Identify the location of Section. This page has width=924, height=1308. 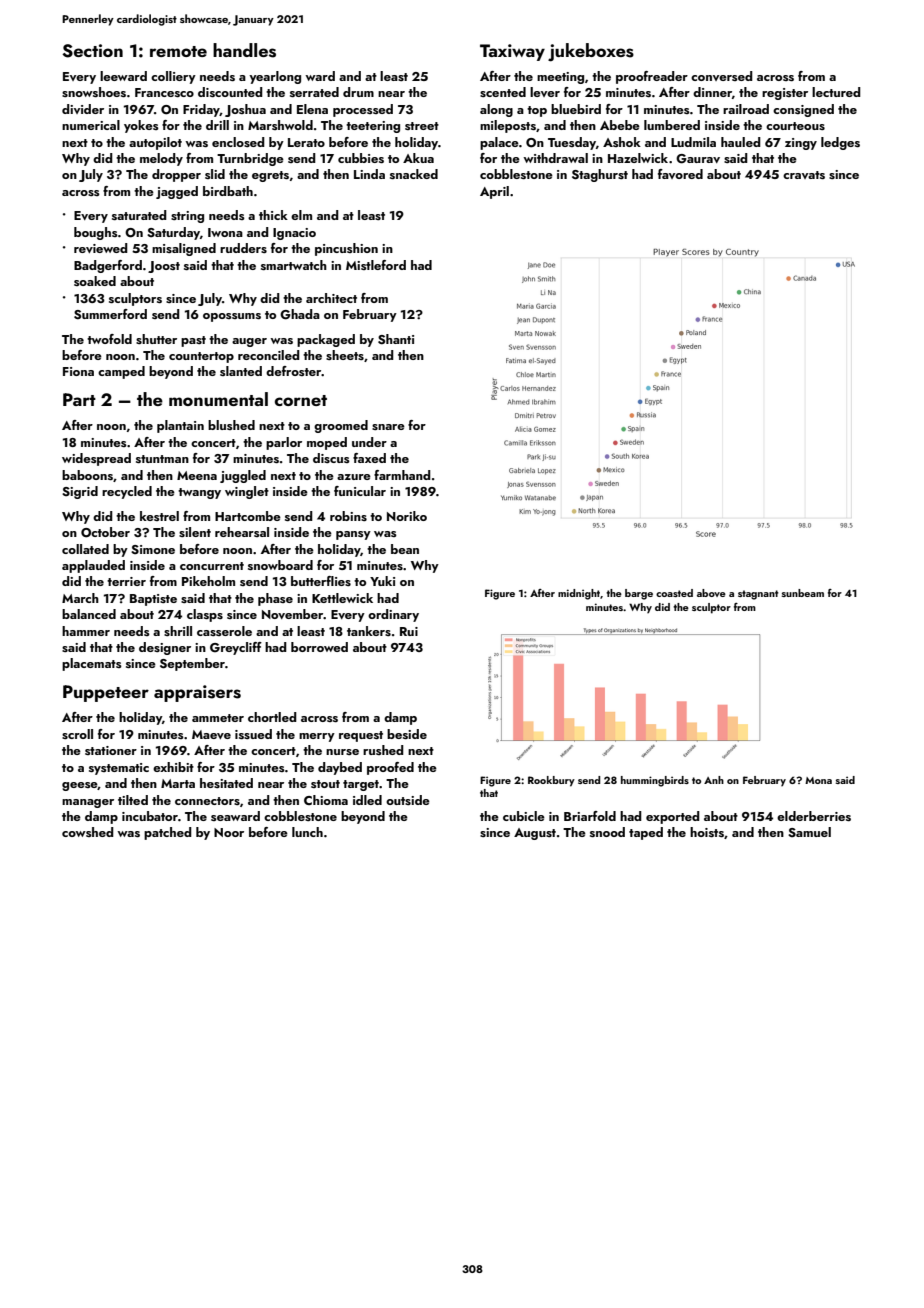
(92, 51).
